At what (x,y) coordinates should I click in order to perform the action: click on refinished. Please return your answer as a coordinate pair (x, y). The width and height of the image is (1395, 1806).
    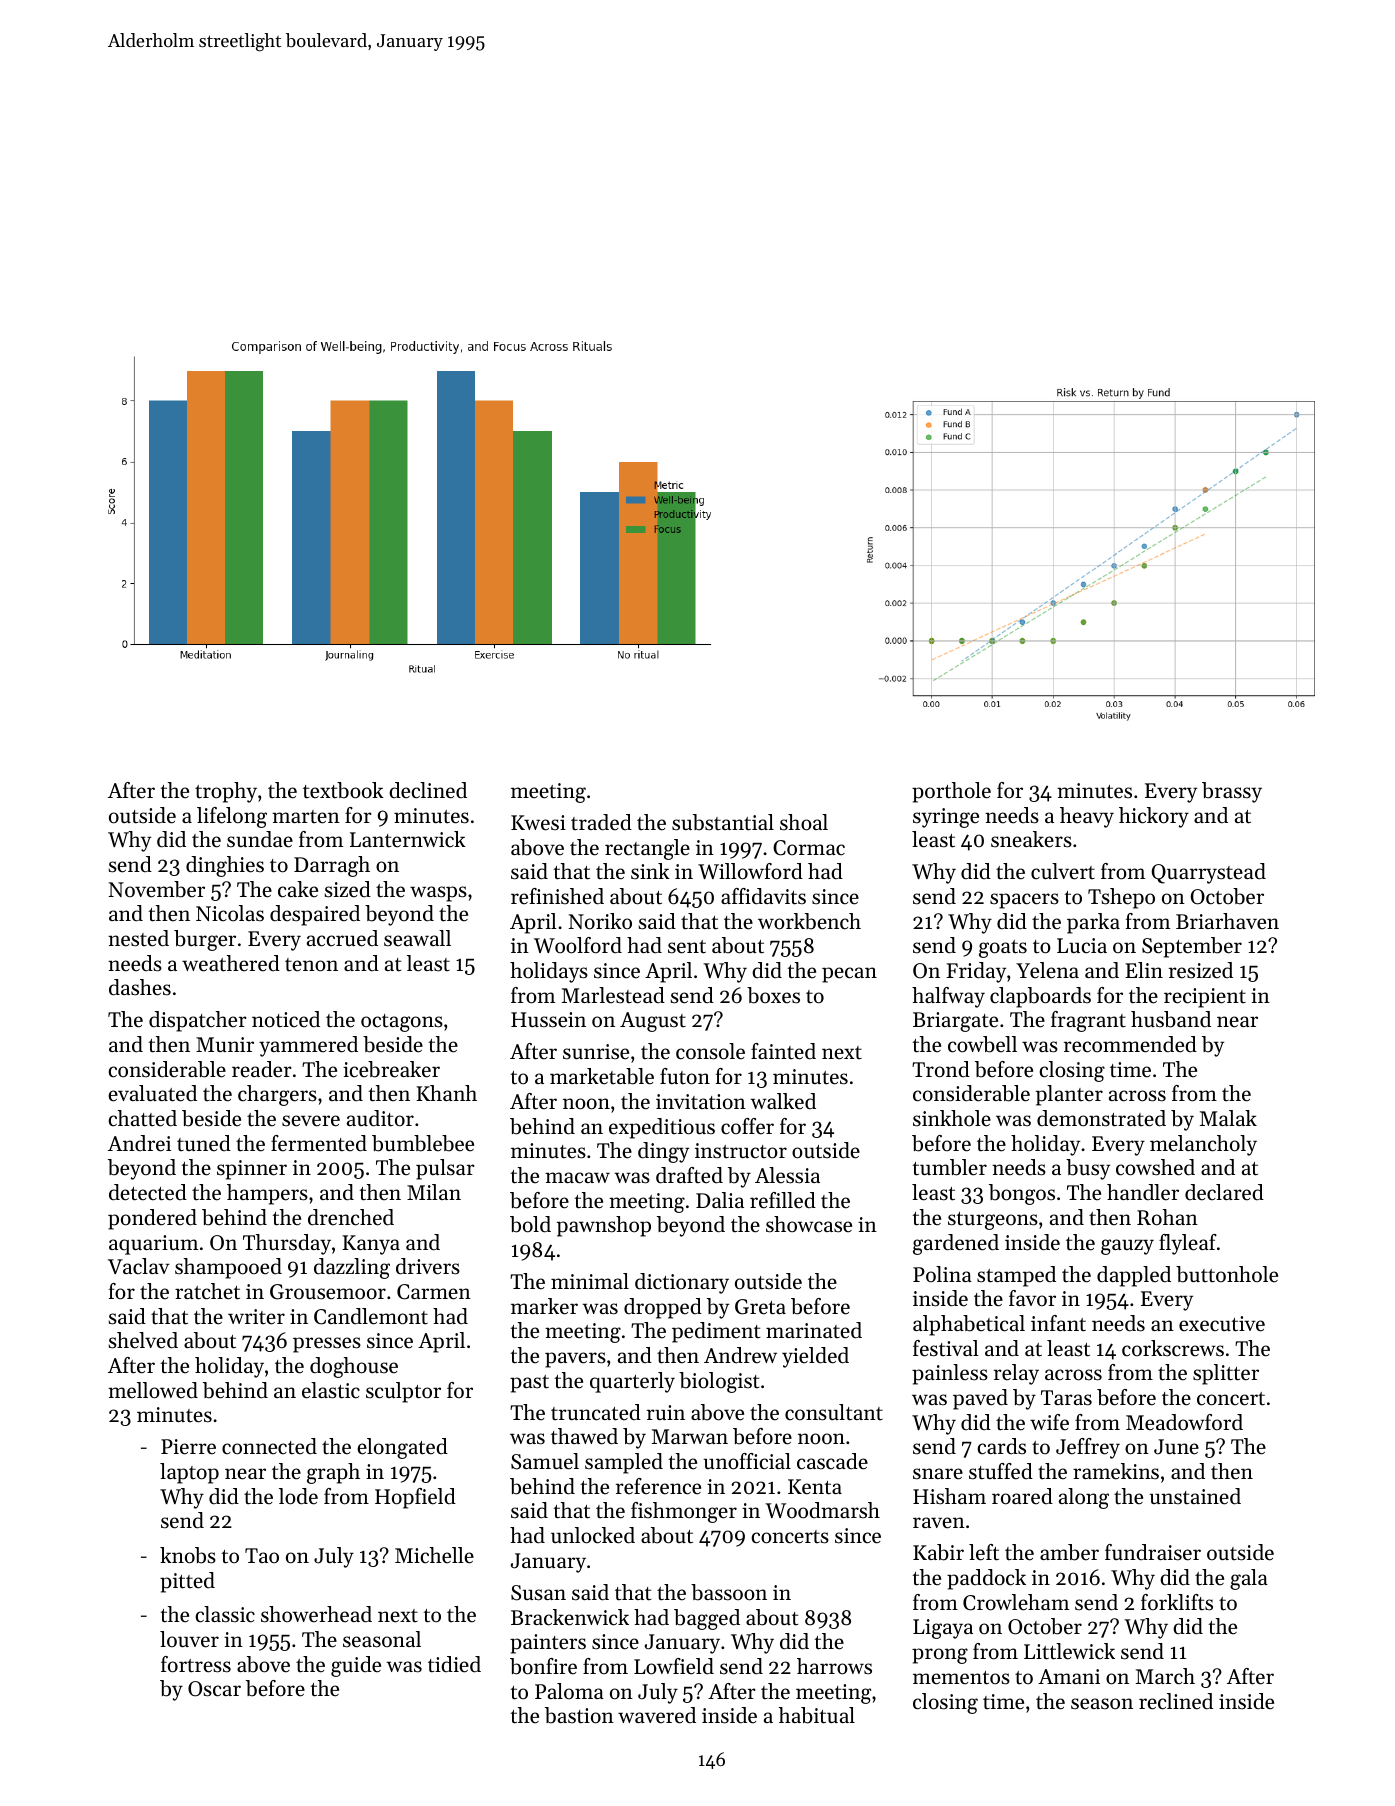
    Looking at the image, I should click on (557, 896).
